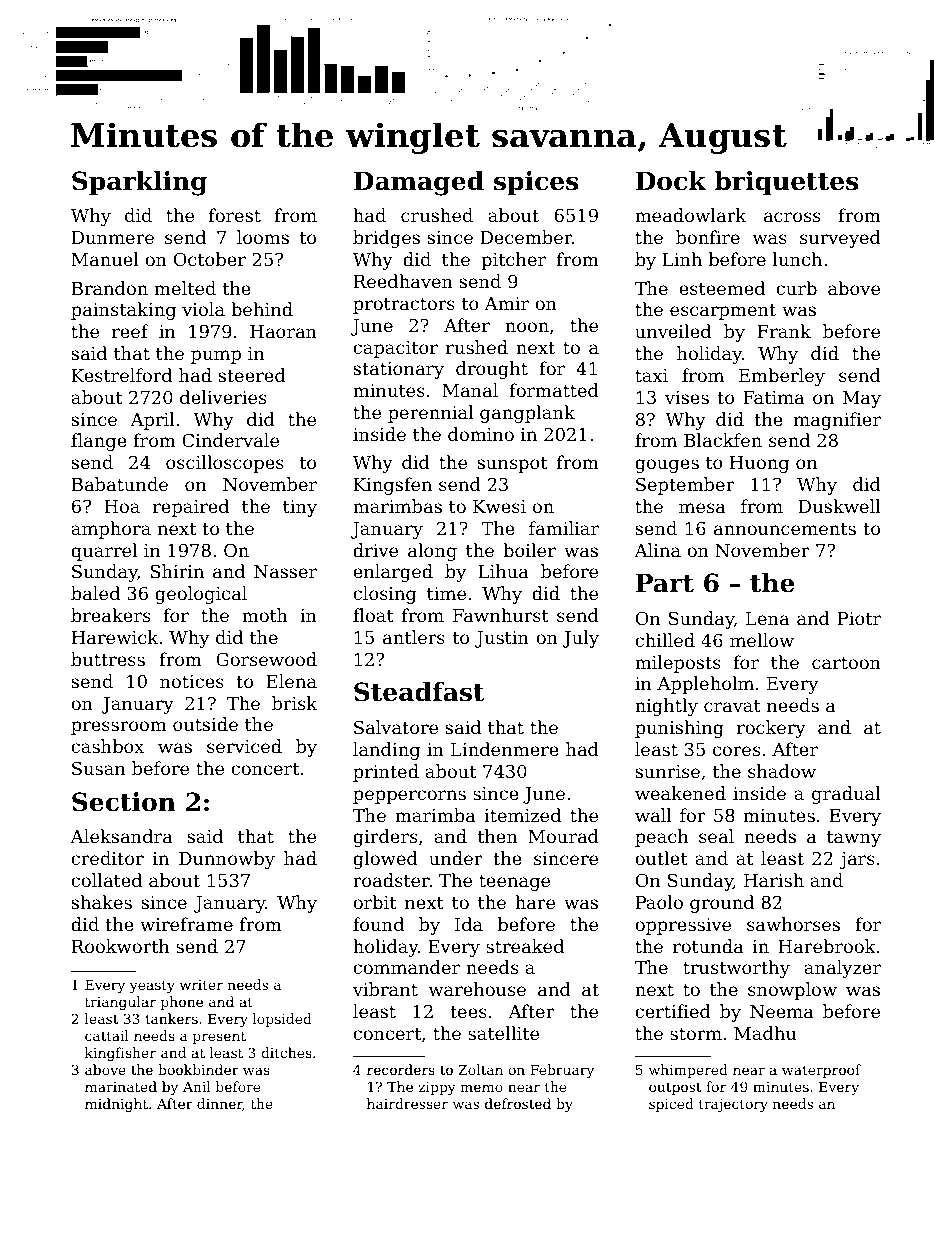 The image size is (952, 1233). What do you see at coordinates (191, 508) in the page?
I see `repaired` at bounding box center [191, 508].
